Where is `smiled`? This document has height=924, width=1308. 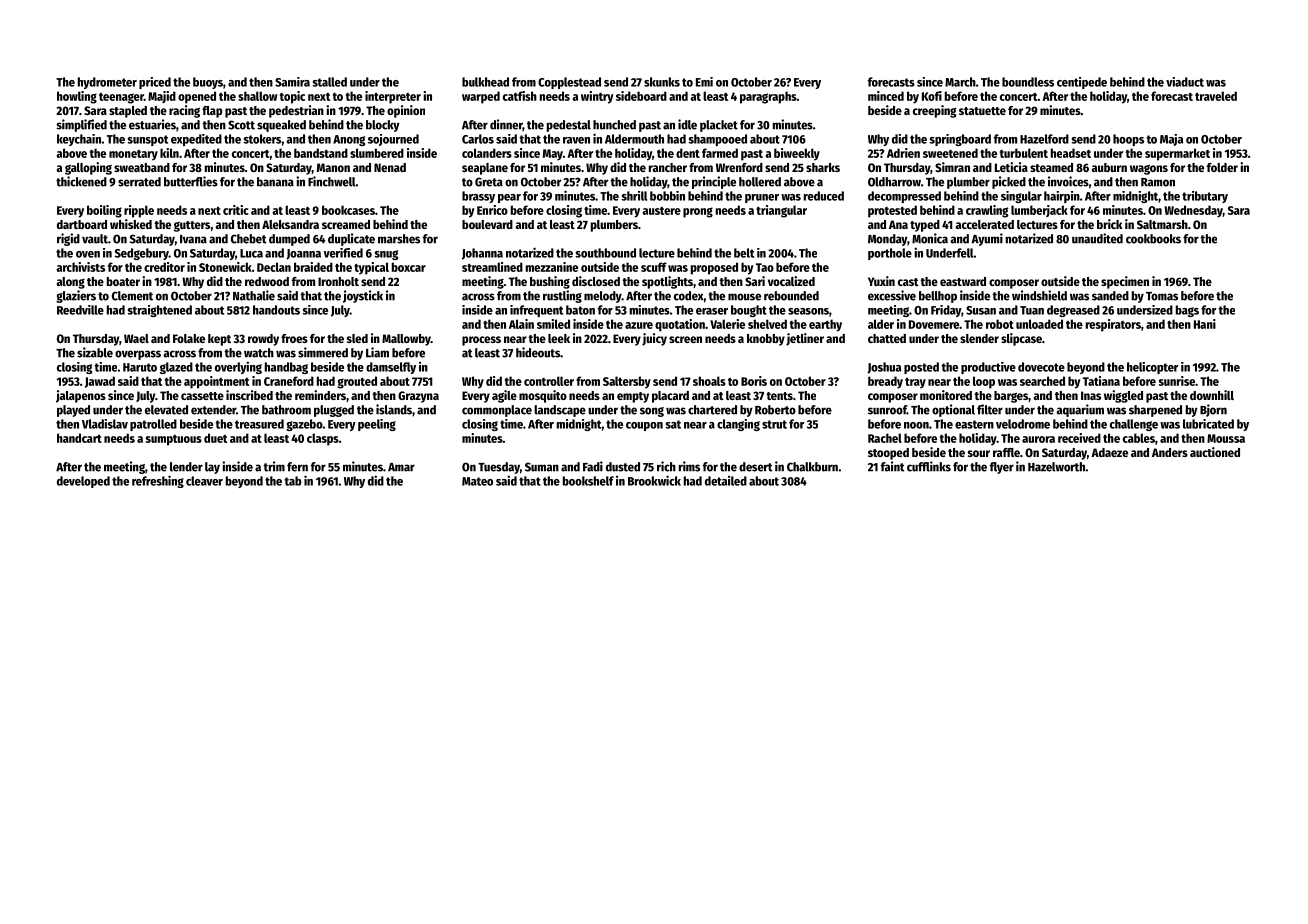
smiled is located at coordinates (553, 324).
